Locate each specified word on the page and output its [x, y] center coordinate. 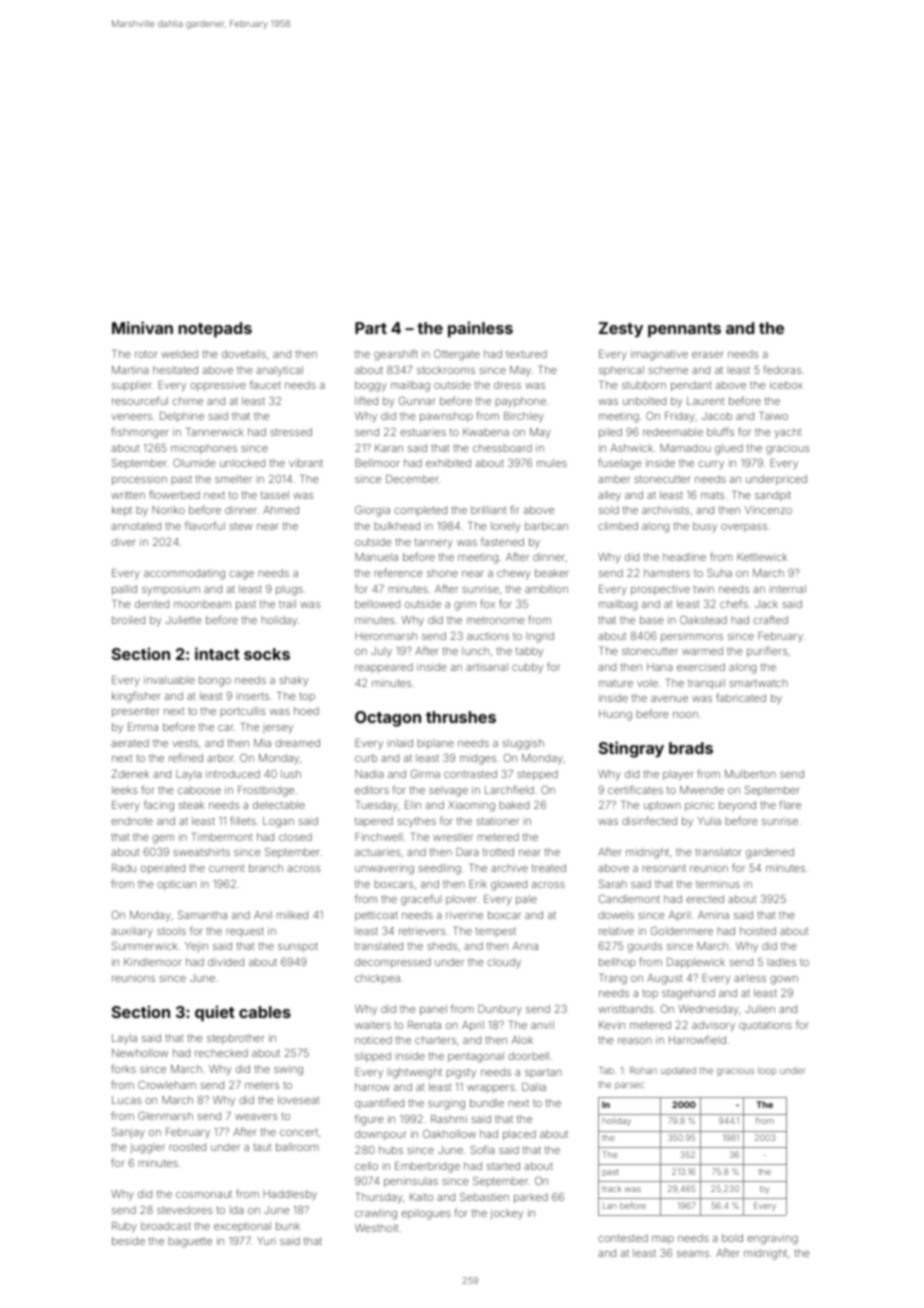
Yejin [196, 947]
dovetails [244, 354]
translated [379, 946]
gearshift [396, 355]
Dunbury [500, 1010]
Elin [413, 805]
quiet [215, 1013]
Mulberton [750, 774]
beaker [552, 573]
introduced [233, 774]
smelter [233, 479]
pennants [684, 330]
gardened [770, 853]
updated [678, 1071]
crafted [770, 619]
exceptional [242, 1227]
